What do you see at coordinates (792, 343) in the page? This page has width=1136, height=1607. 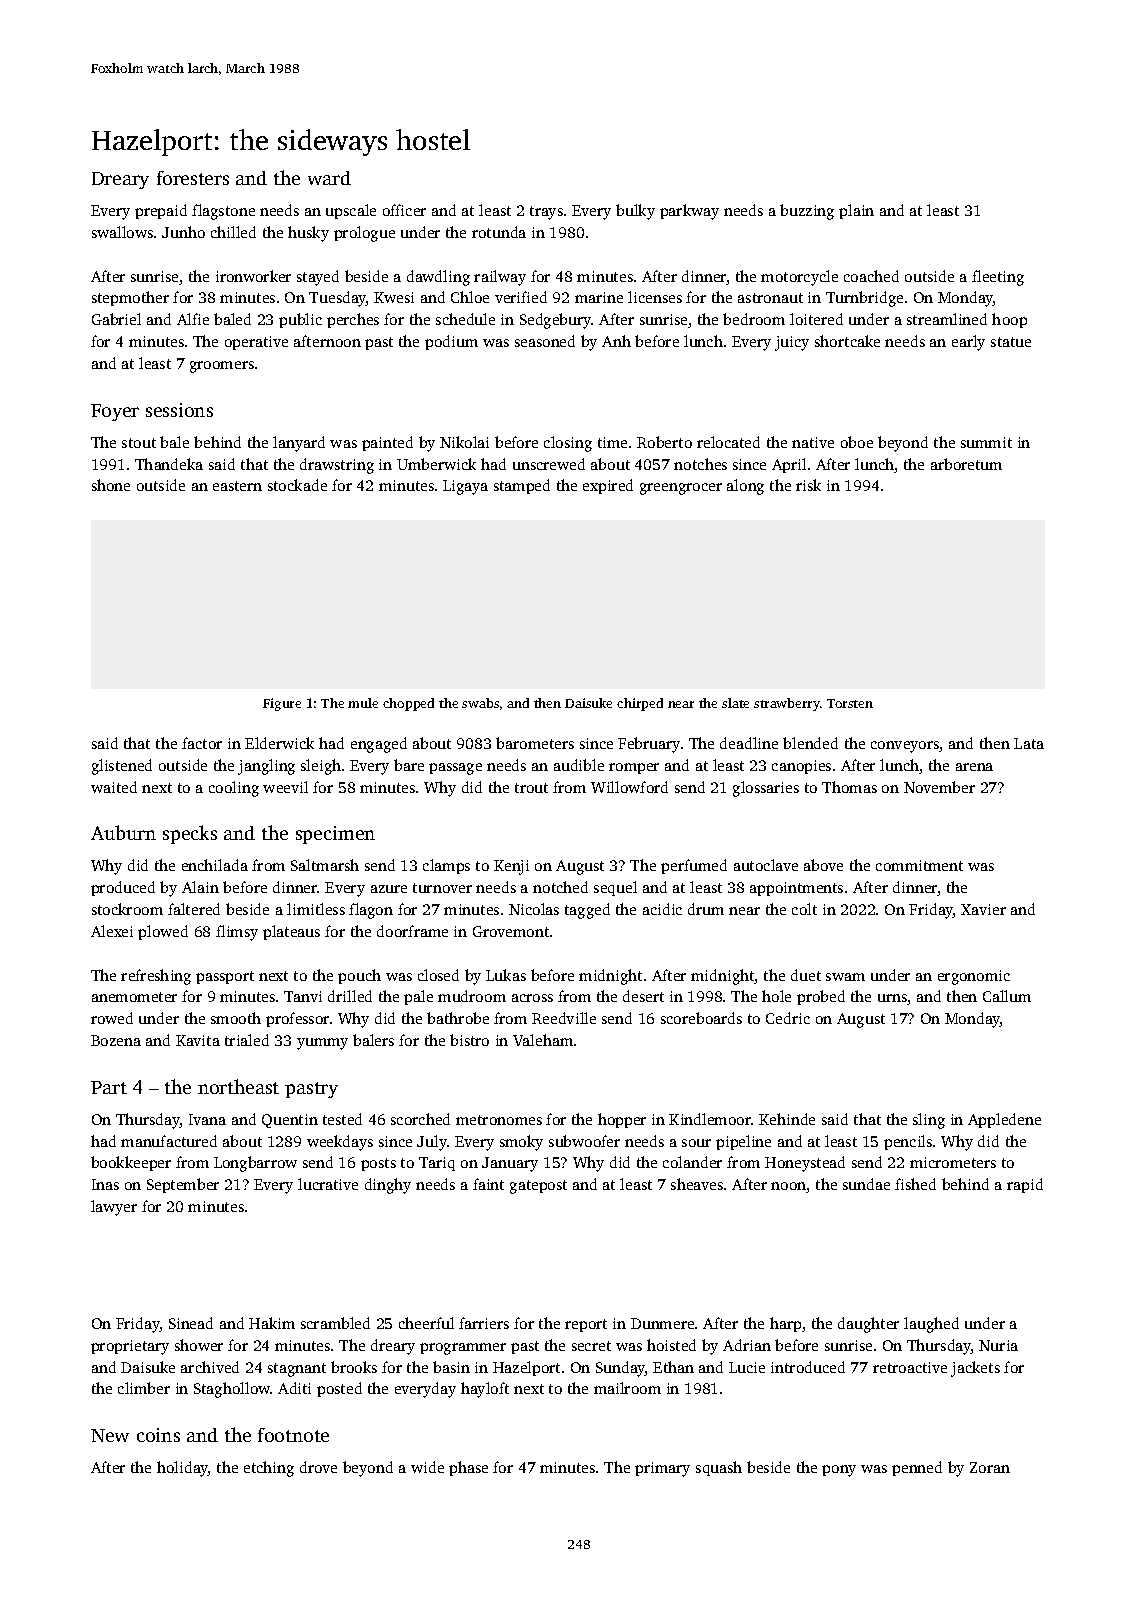 I see `juicy` at bounding box center [792, 343].
